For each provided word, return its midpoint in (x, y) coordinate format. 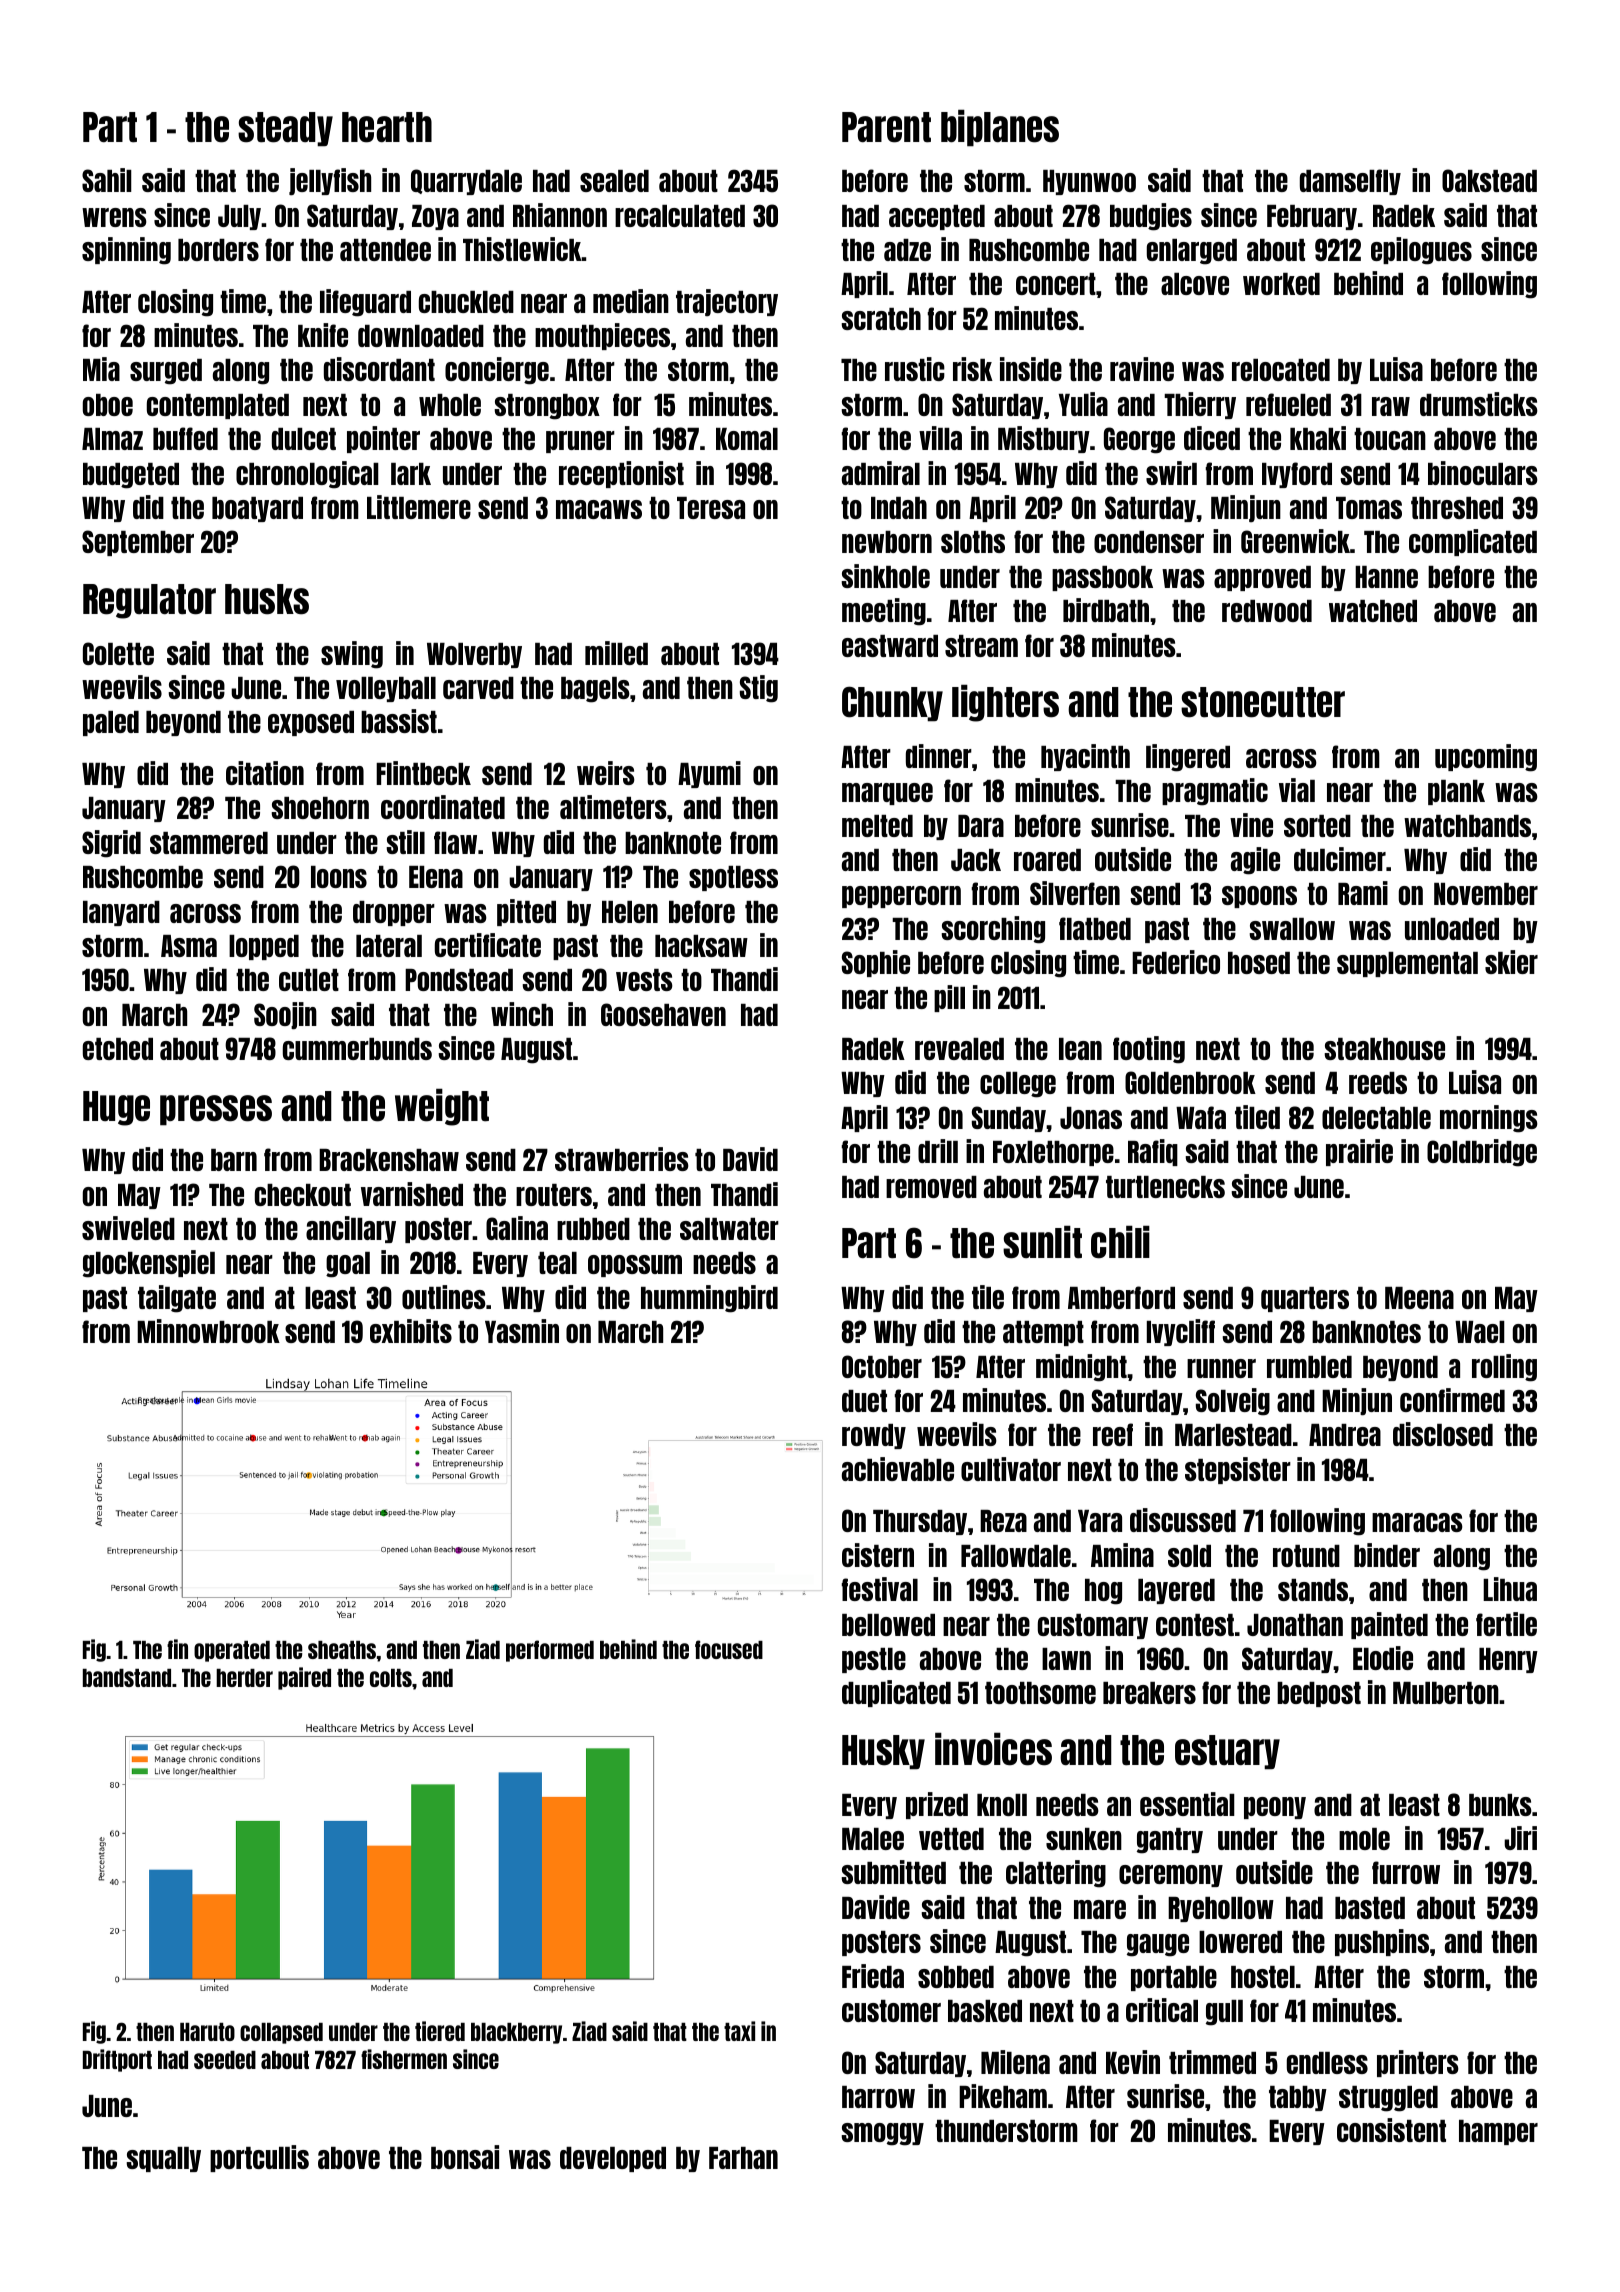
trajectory (727, 302)
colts (391, 1678)
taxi (739, 2031)
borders (218, 250)
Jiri (1520, 1838)
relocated (1281, 370)
